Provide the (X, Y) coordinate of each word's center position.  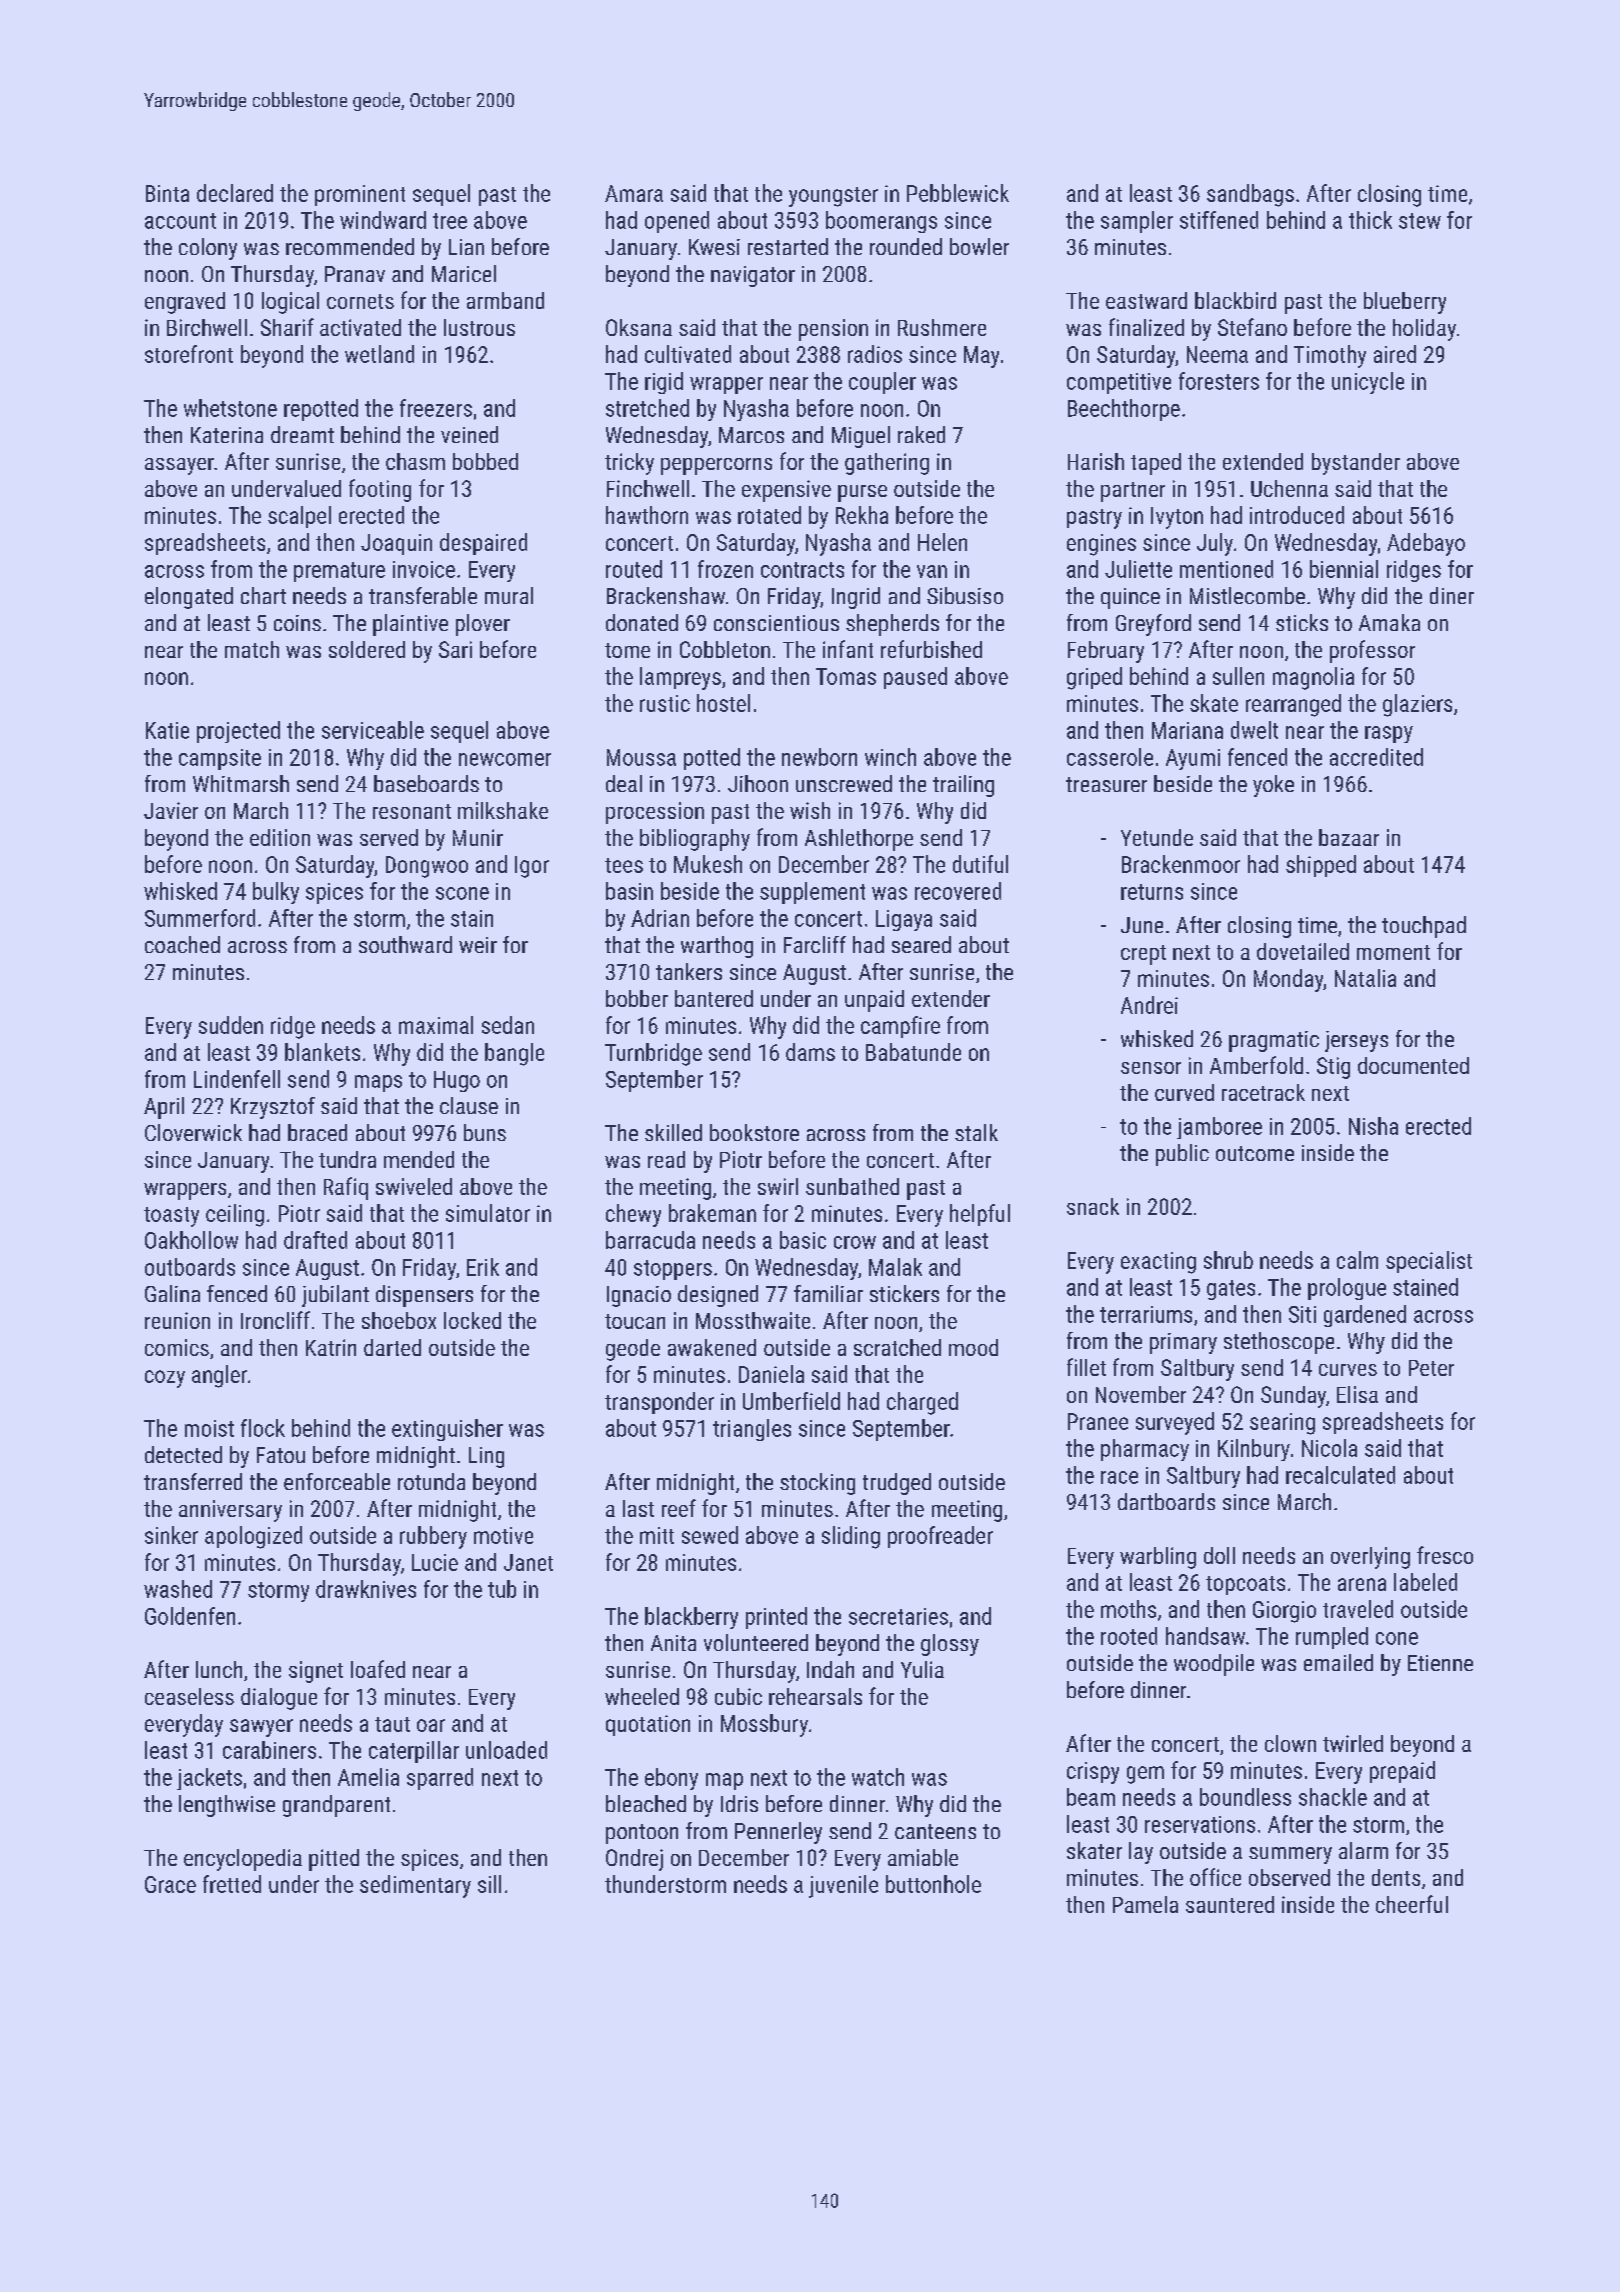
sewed (710, 1535)
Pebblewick (958, 193)
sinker (171, 1535)
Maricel (464, 273)
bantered (714, 998)
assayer (179, 466)
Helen (942, 542)
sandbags (1250, 195)
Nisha (1373, 1126)
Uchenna (1289, 488)
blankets (322, 1052)
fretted (232, 1884)
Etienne (1440, 1663)
